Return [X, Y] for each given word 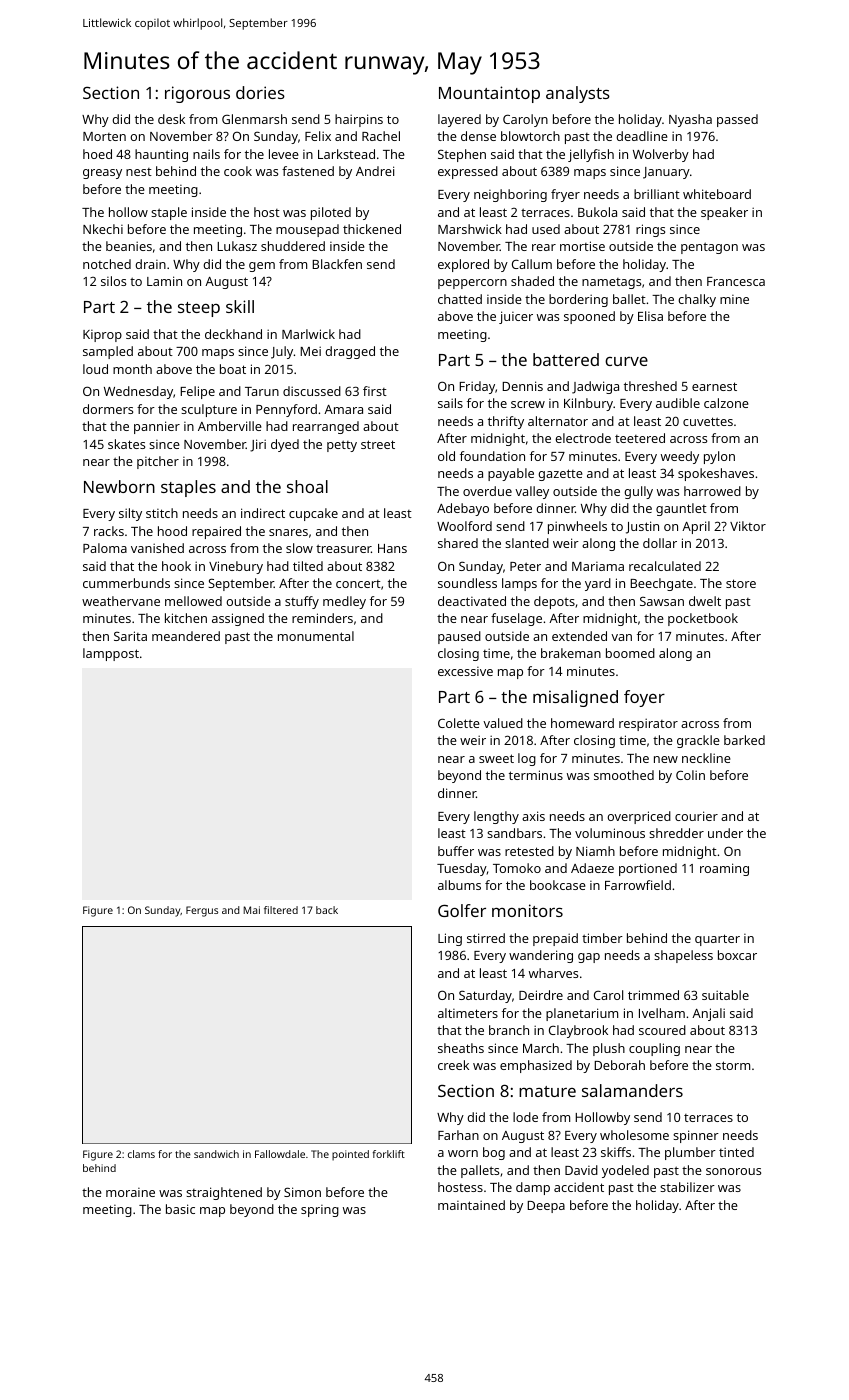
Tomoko [517, 868]
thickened [372, 229]
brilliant [657, 194]
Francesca [736, 281]
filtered [281, 910]
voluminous [610, 833]
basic [180, 1209]
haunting [161, 155]
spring [320, 1211]
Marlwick [308, 334]
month [132, 369]
